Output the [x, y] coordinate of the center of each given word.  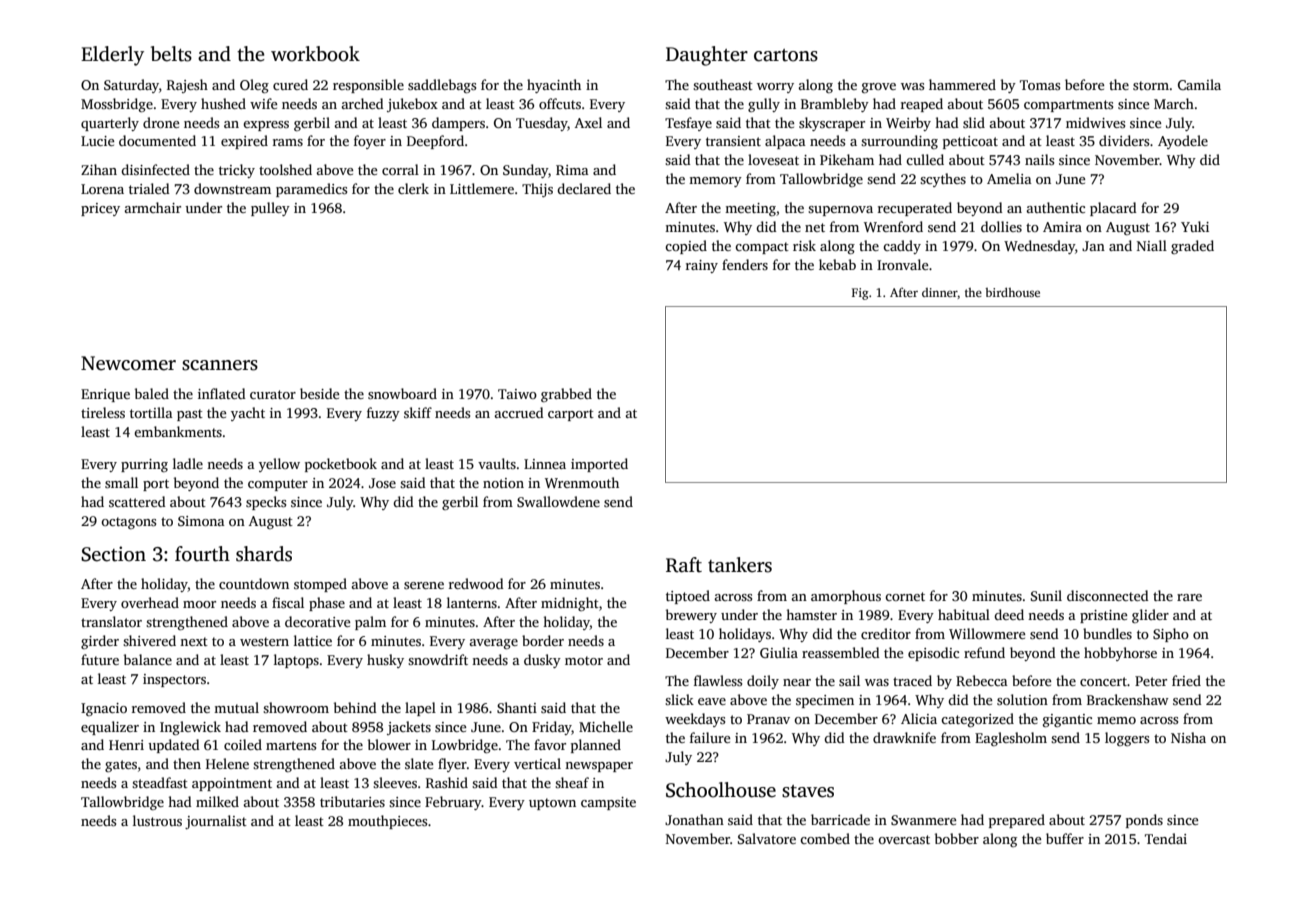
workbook [315, 54]
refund [984, 652]
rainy [702, 266]
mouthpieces [387, 822]
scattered [137, 501]
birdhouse [1012, 292]
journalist [216, 822]
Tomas [1040, 85]
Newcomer [128, 363]
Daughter [707, 56]
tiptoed [688, 597]
